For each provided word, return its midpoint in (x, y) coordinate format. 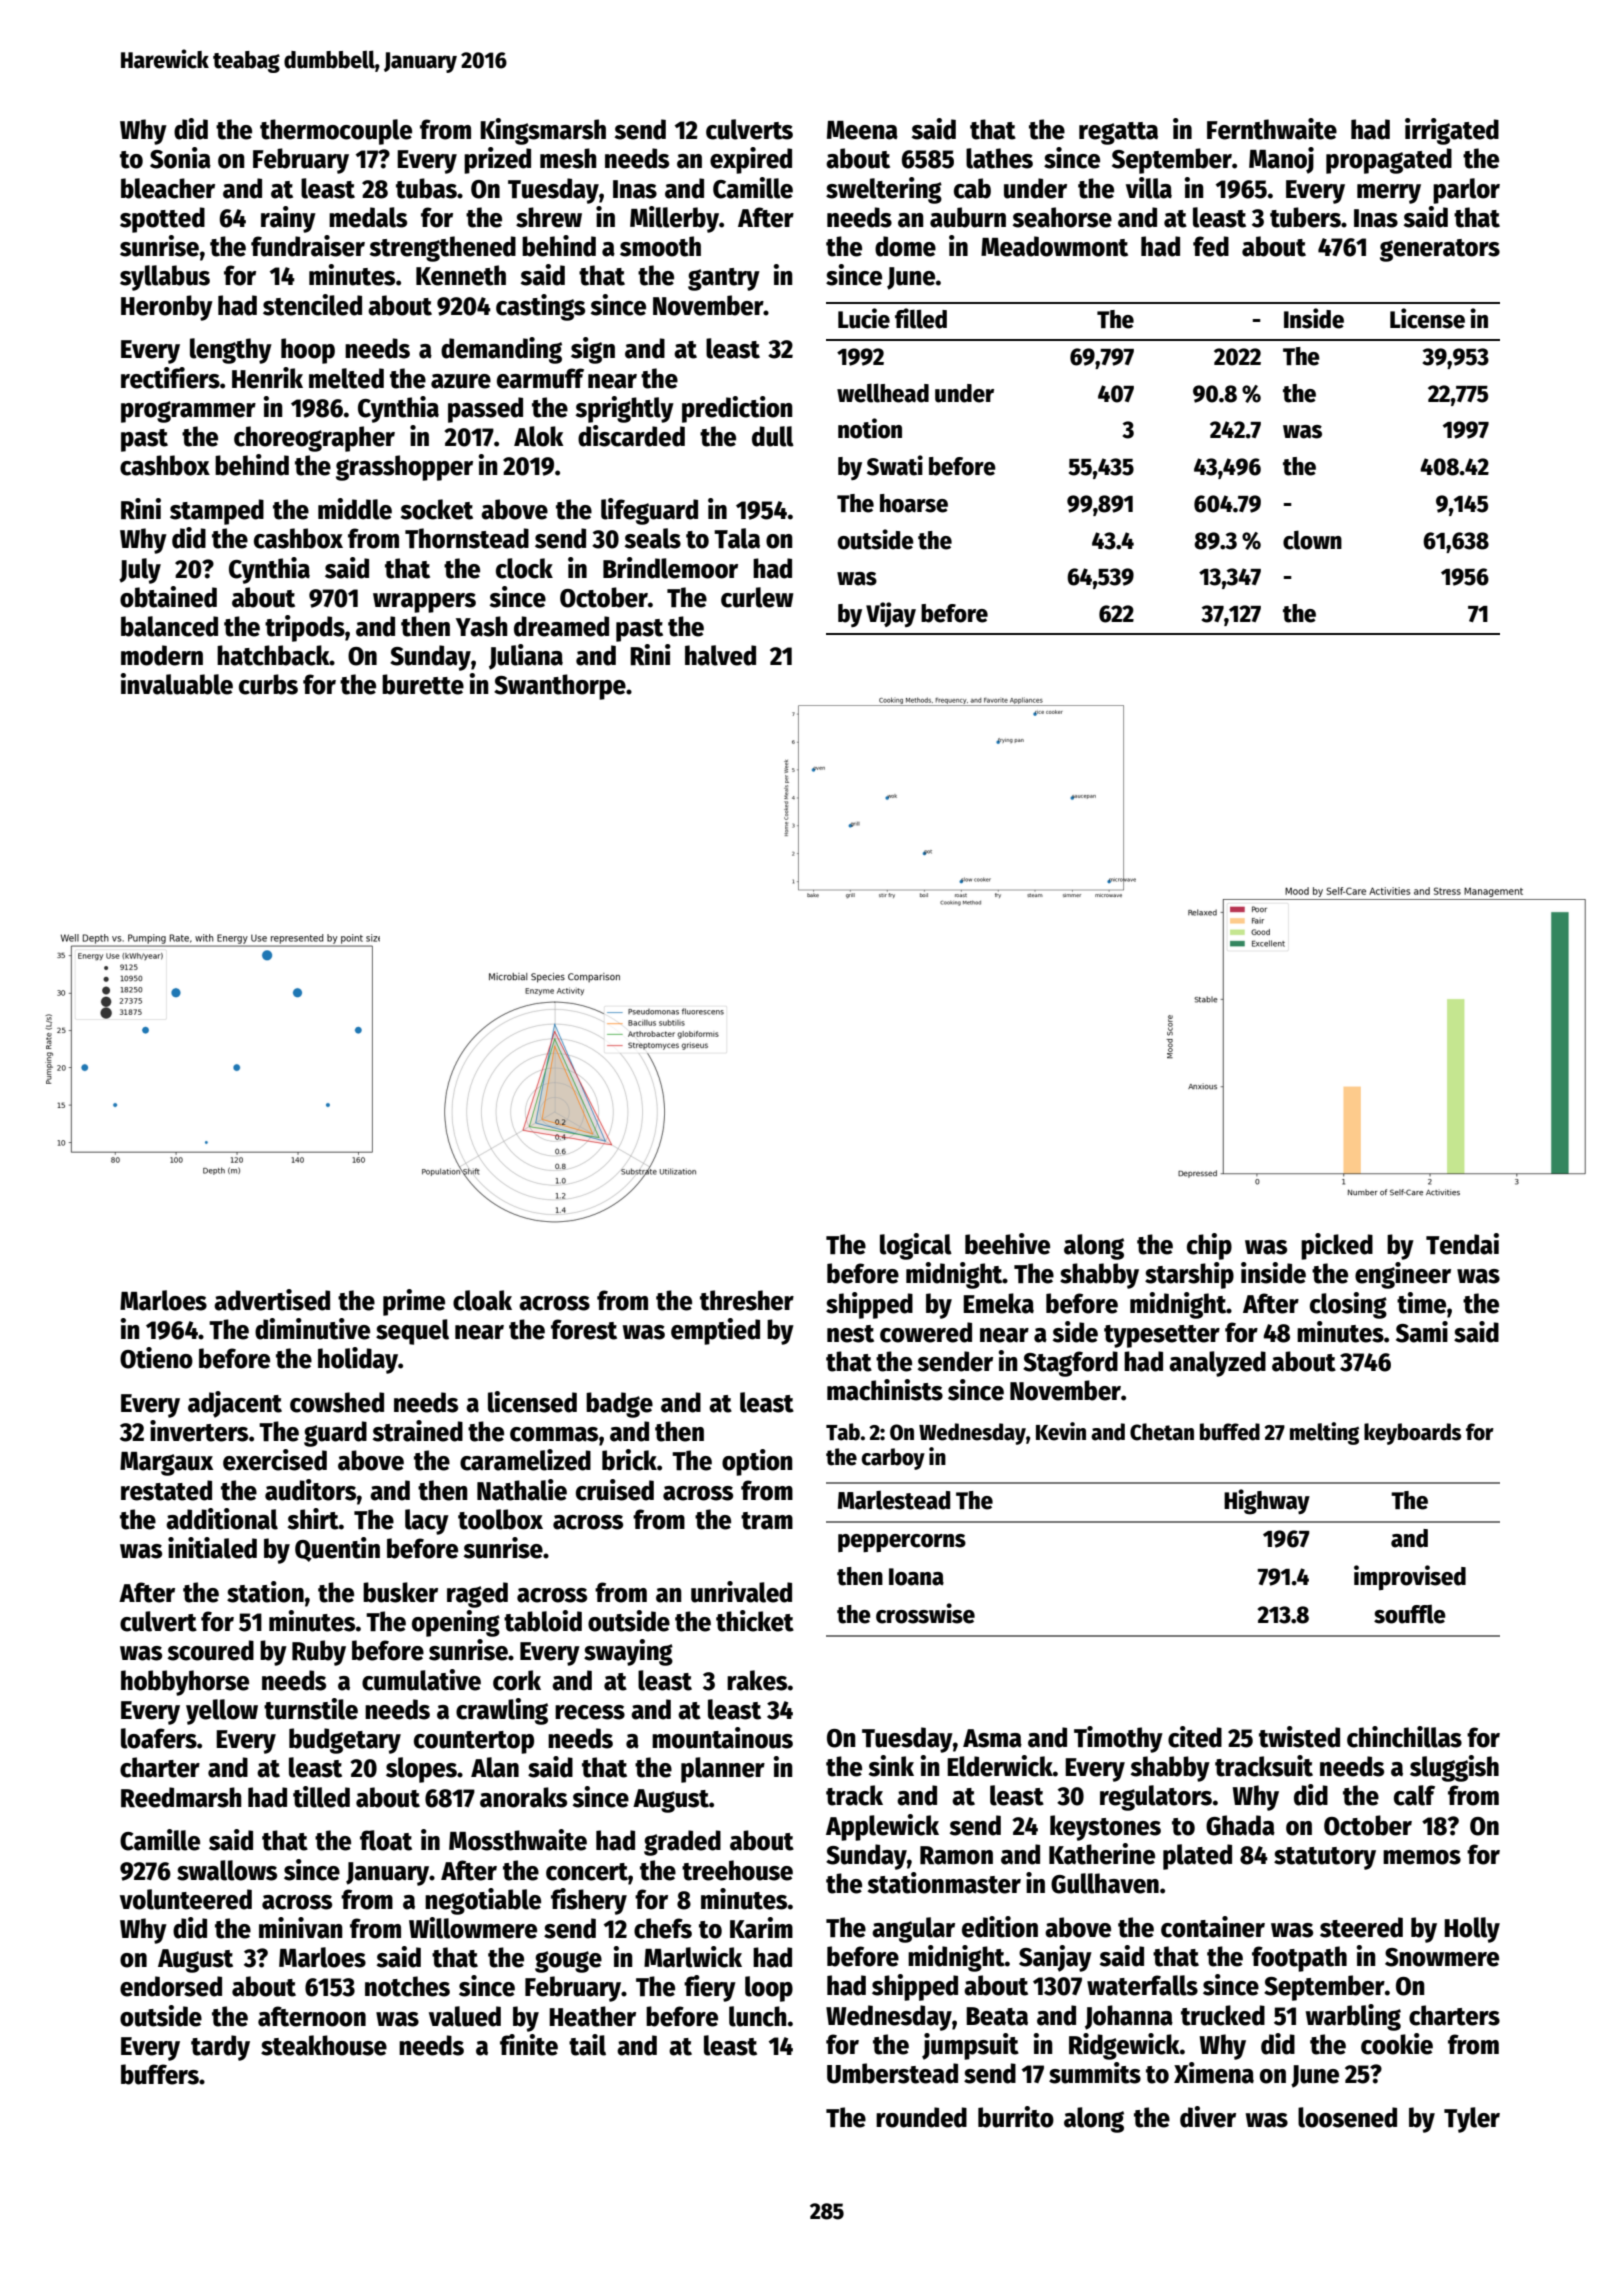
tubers (1305, 217)
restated (166, 1490)
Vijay (891, 614)
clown (1312, 540)
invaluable (177, 684)
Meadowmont (1054, 246)
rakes (757, 1680)
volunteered (186, 1899)
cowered (926, 1332)
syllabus (165, 278)
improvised (1410, 1577)
